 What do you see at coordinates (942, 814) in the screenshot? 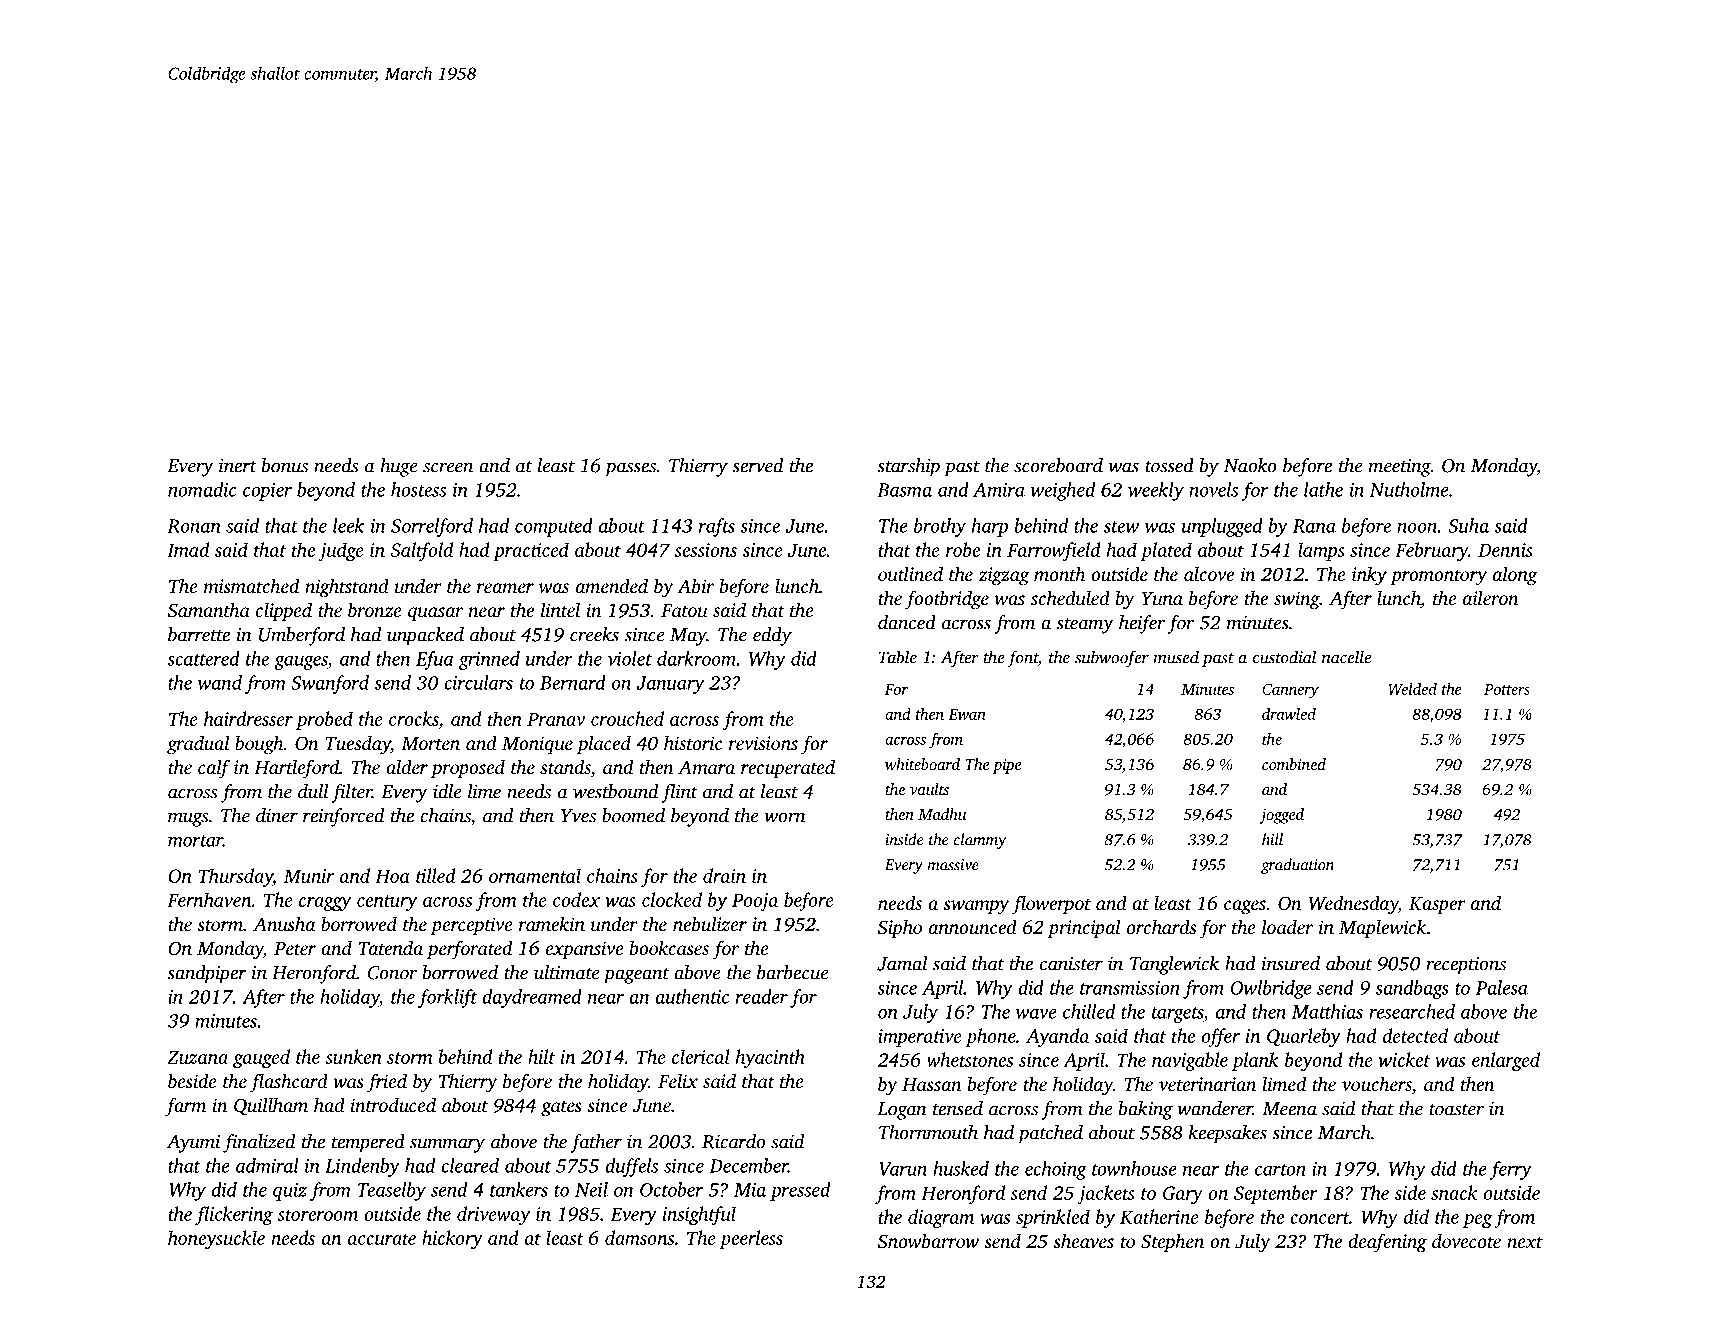
I see `Madhu` at bounding box center [942, 814].
